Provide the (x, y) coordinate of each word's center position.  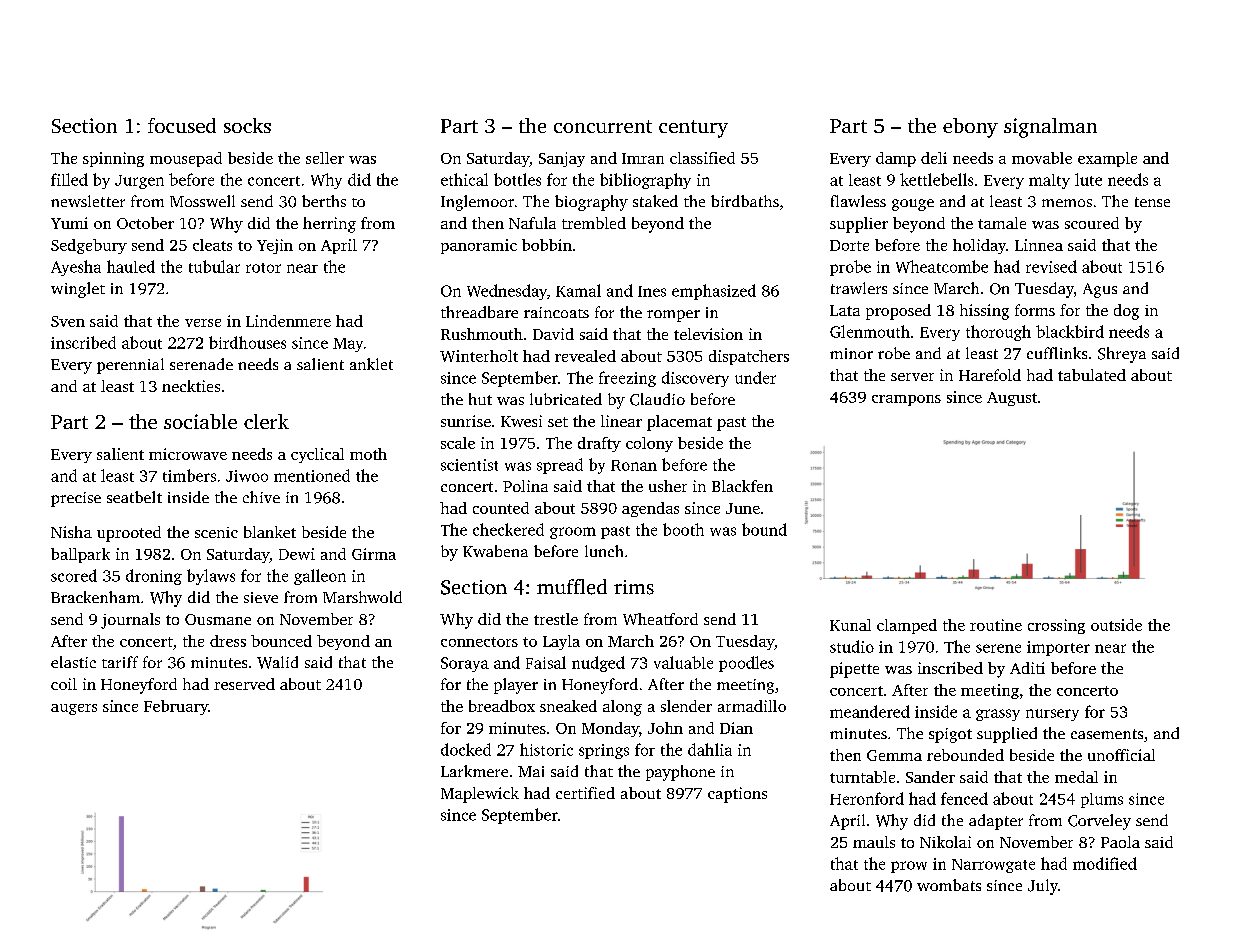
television (708, 334)
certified (585, 793)
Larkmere (474, 771)
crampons (906, 400)
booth (683, 529)
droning (154, 577)
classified (702, 158)
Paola (1120, 842)
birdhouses (247, 342)
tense (1152, 202)
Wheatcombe (942, 266)
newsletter (88, 201)
